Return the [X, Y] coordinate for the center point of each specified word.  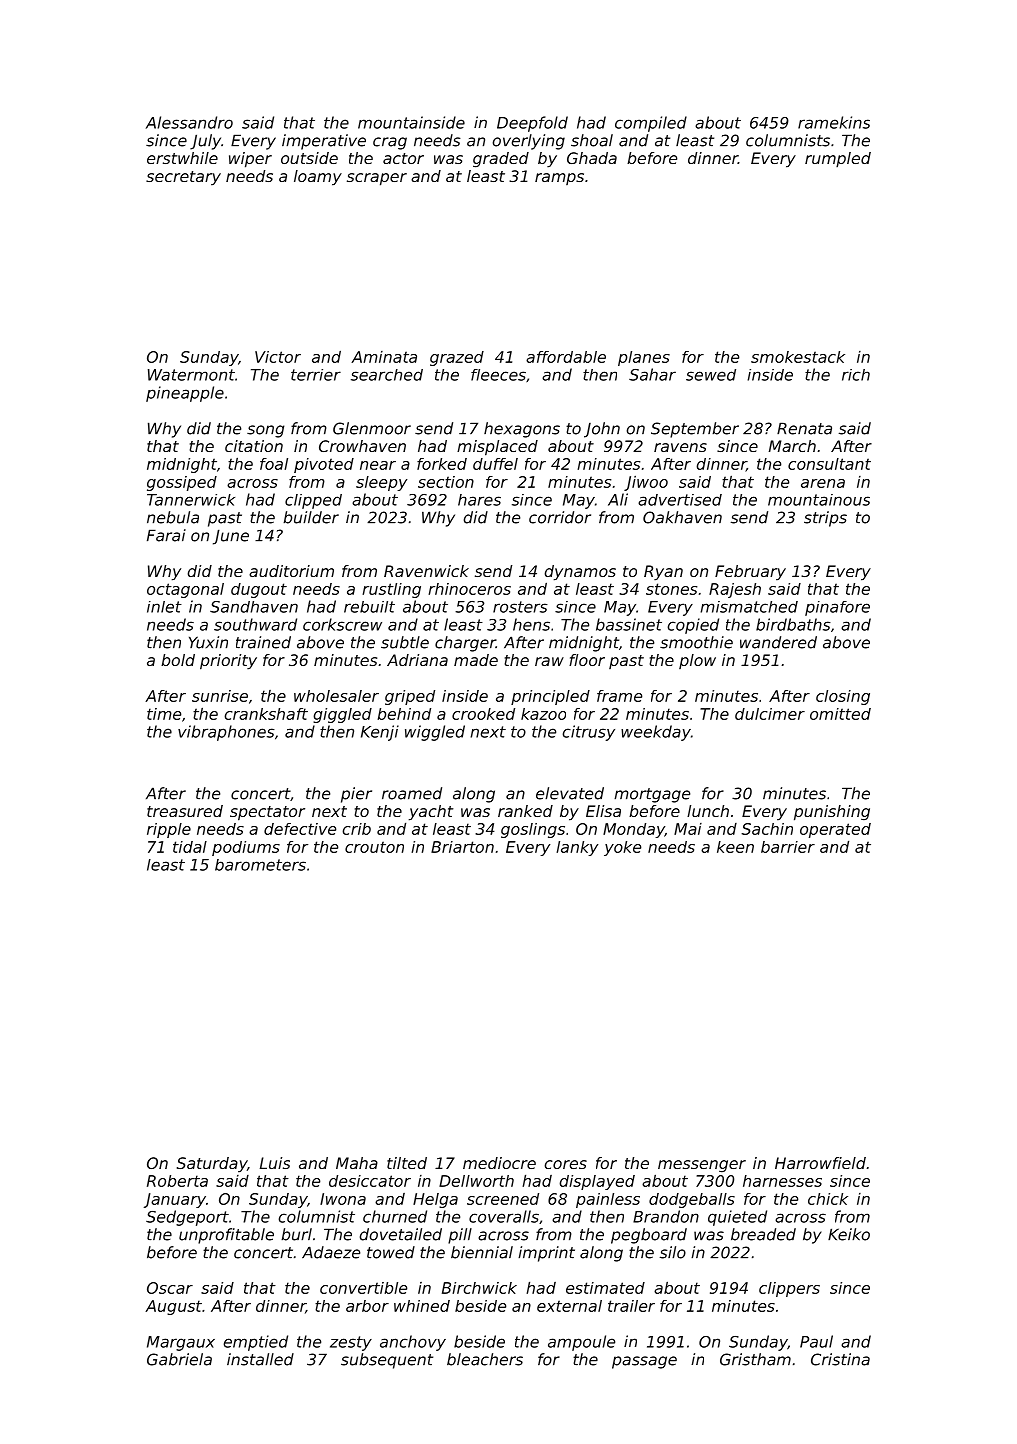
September [695, 430]
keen [735, 847]
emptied [256, 1343]
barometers [260, 865]
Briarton [462, 847]
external [569, 1306]
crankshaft [266, 714]
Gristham [755, 1359]
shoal [592, 140]
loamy [318, 178]
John [602, 430]
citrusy [589, 733]
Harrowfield [820, 1163]
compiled [651, 124]
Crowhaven [362, 446]
